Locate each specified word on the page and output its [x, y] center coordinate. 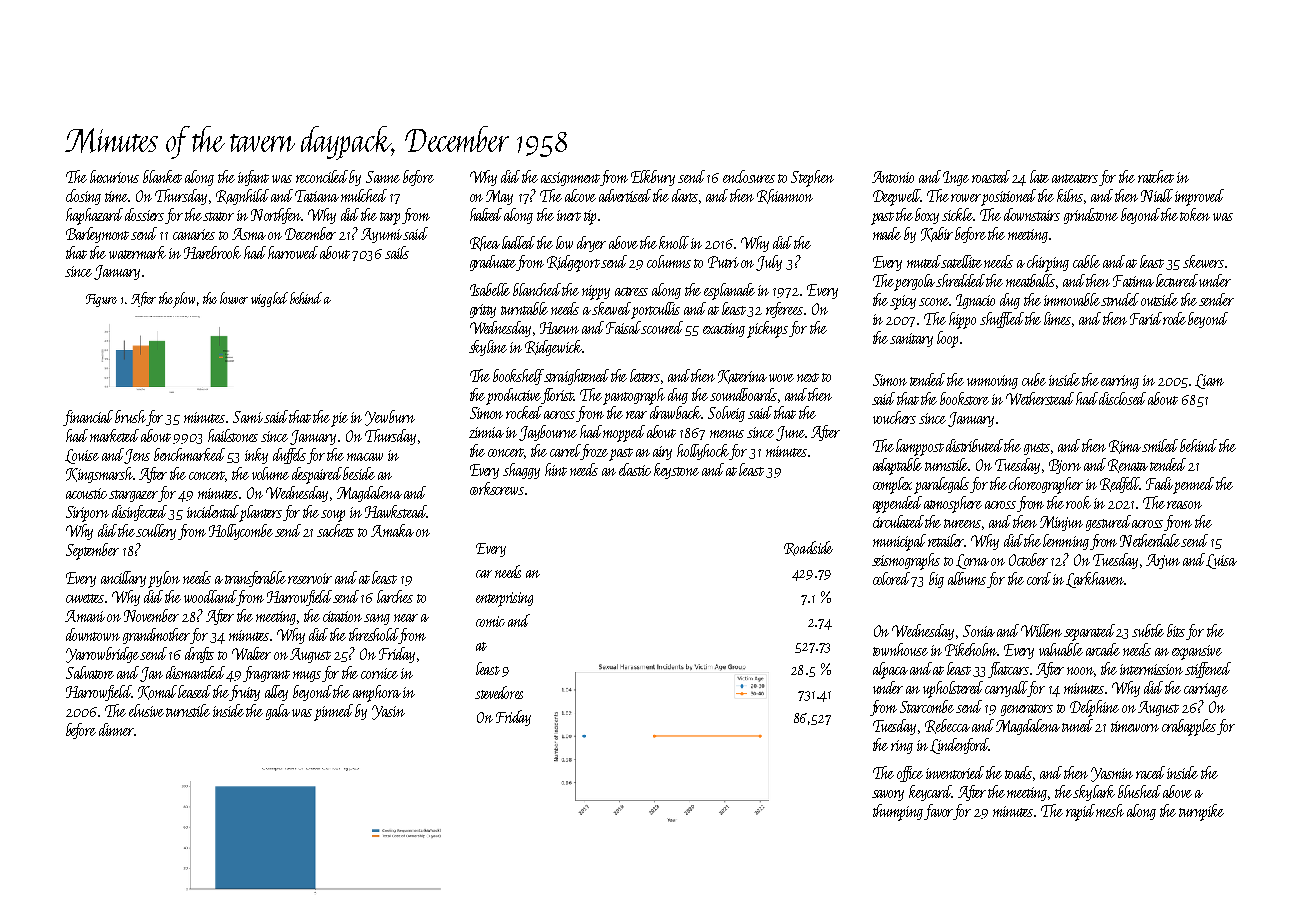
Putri [723, 262]
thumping [898, 812]
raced [1150, 772]
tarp [390, 218]
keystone [676, 471]
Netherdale [1151, 540]
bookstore [964, 398]
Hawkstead [396, 511]
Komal [158, 692]
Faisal [624, 327]
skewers [1203, 261]
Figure [101, 300]
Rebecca [947, 726]
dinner [116, 729]
